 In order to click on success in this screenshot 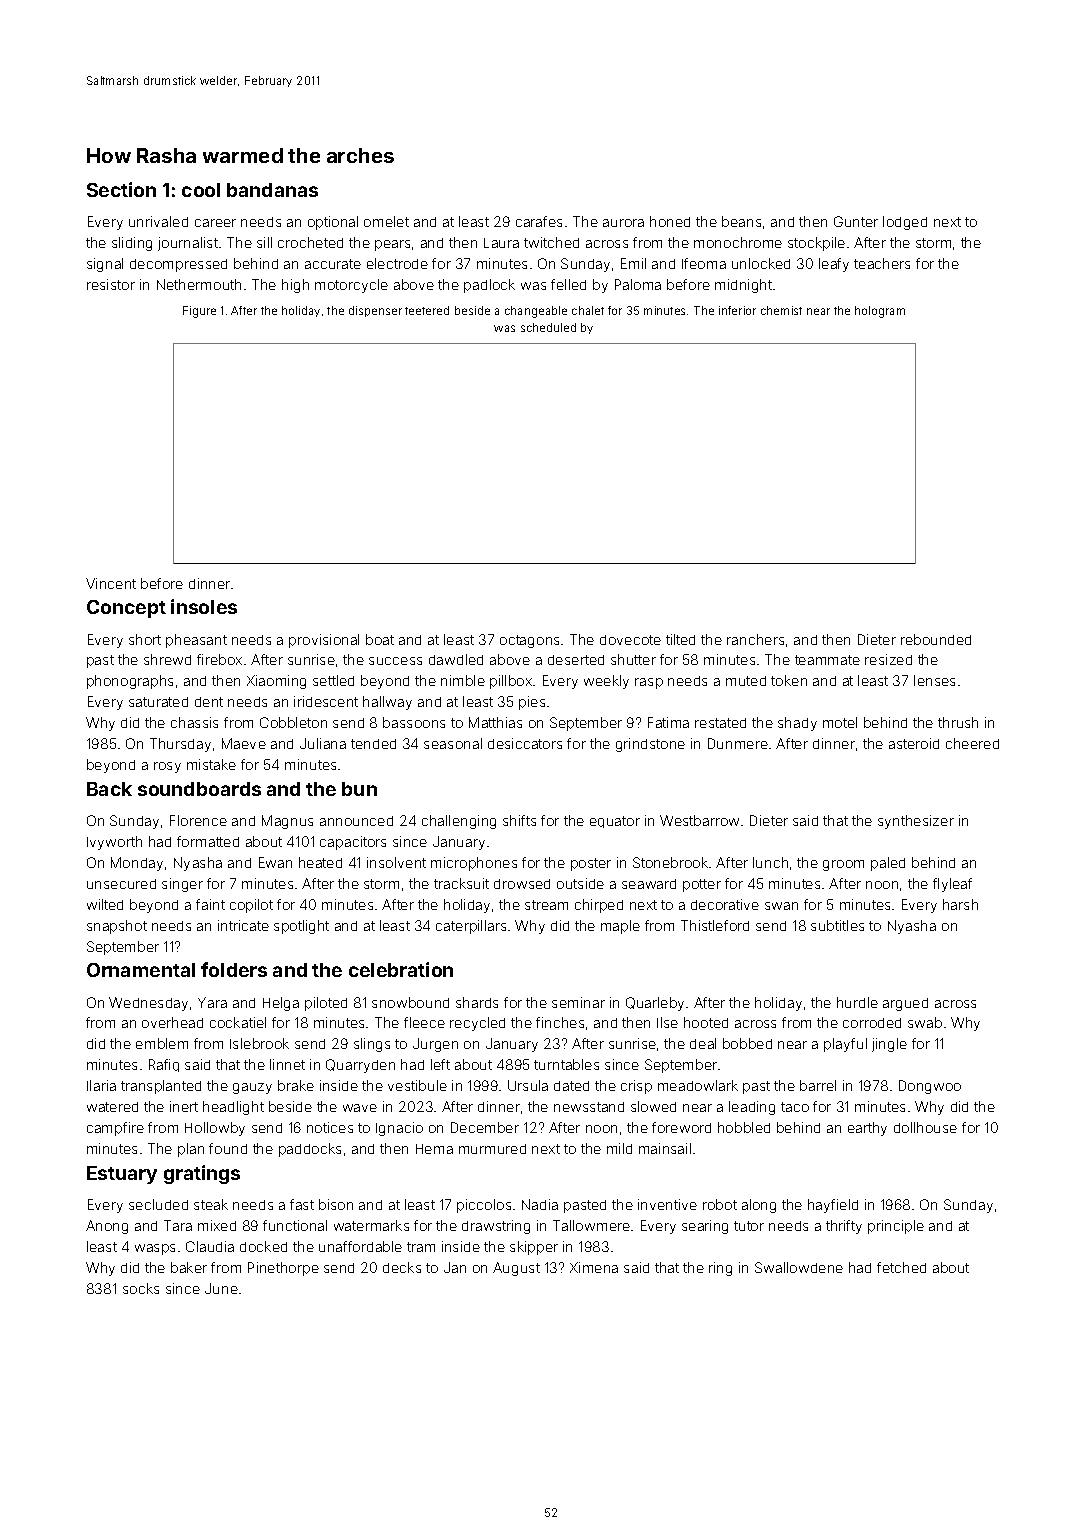, I will do `click(395, 661)`.
